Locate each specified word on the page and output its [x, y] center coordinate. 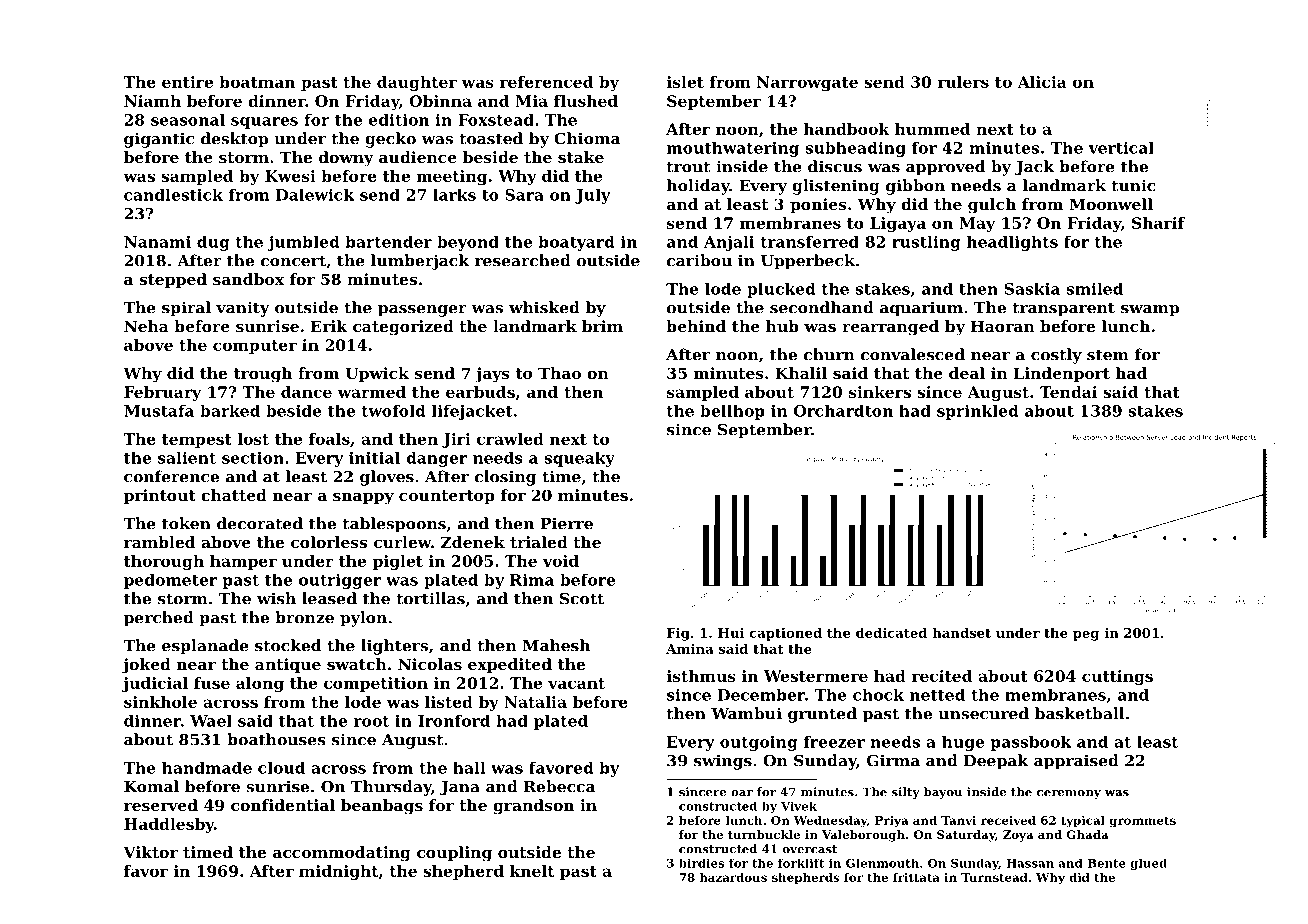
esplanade [205, 647]
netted [937, 695]
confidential [283, 805]
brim [602, 326]
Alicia [1042, 82]
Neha [146, 326]
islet [685, 82]
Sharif [1158, 223]
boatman [257, 82]
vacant [576, 683]
